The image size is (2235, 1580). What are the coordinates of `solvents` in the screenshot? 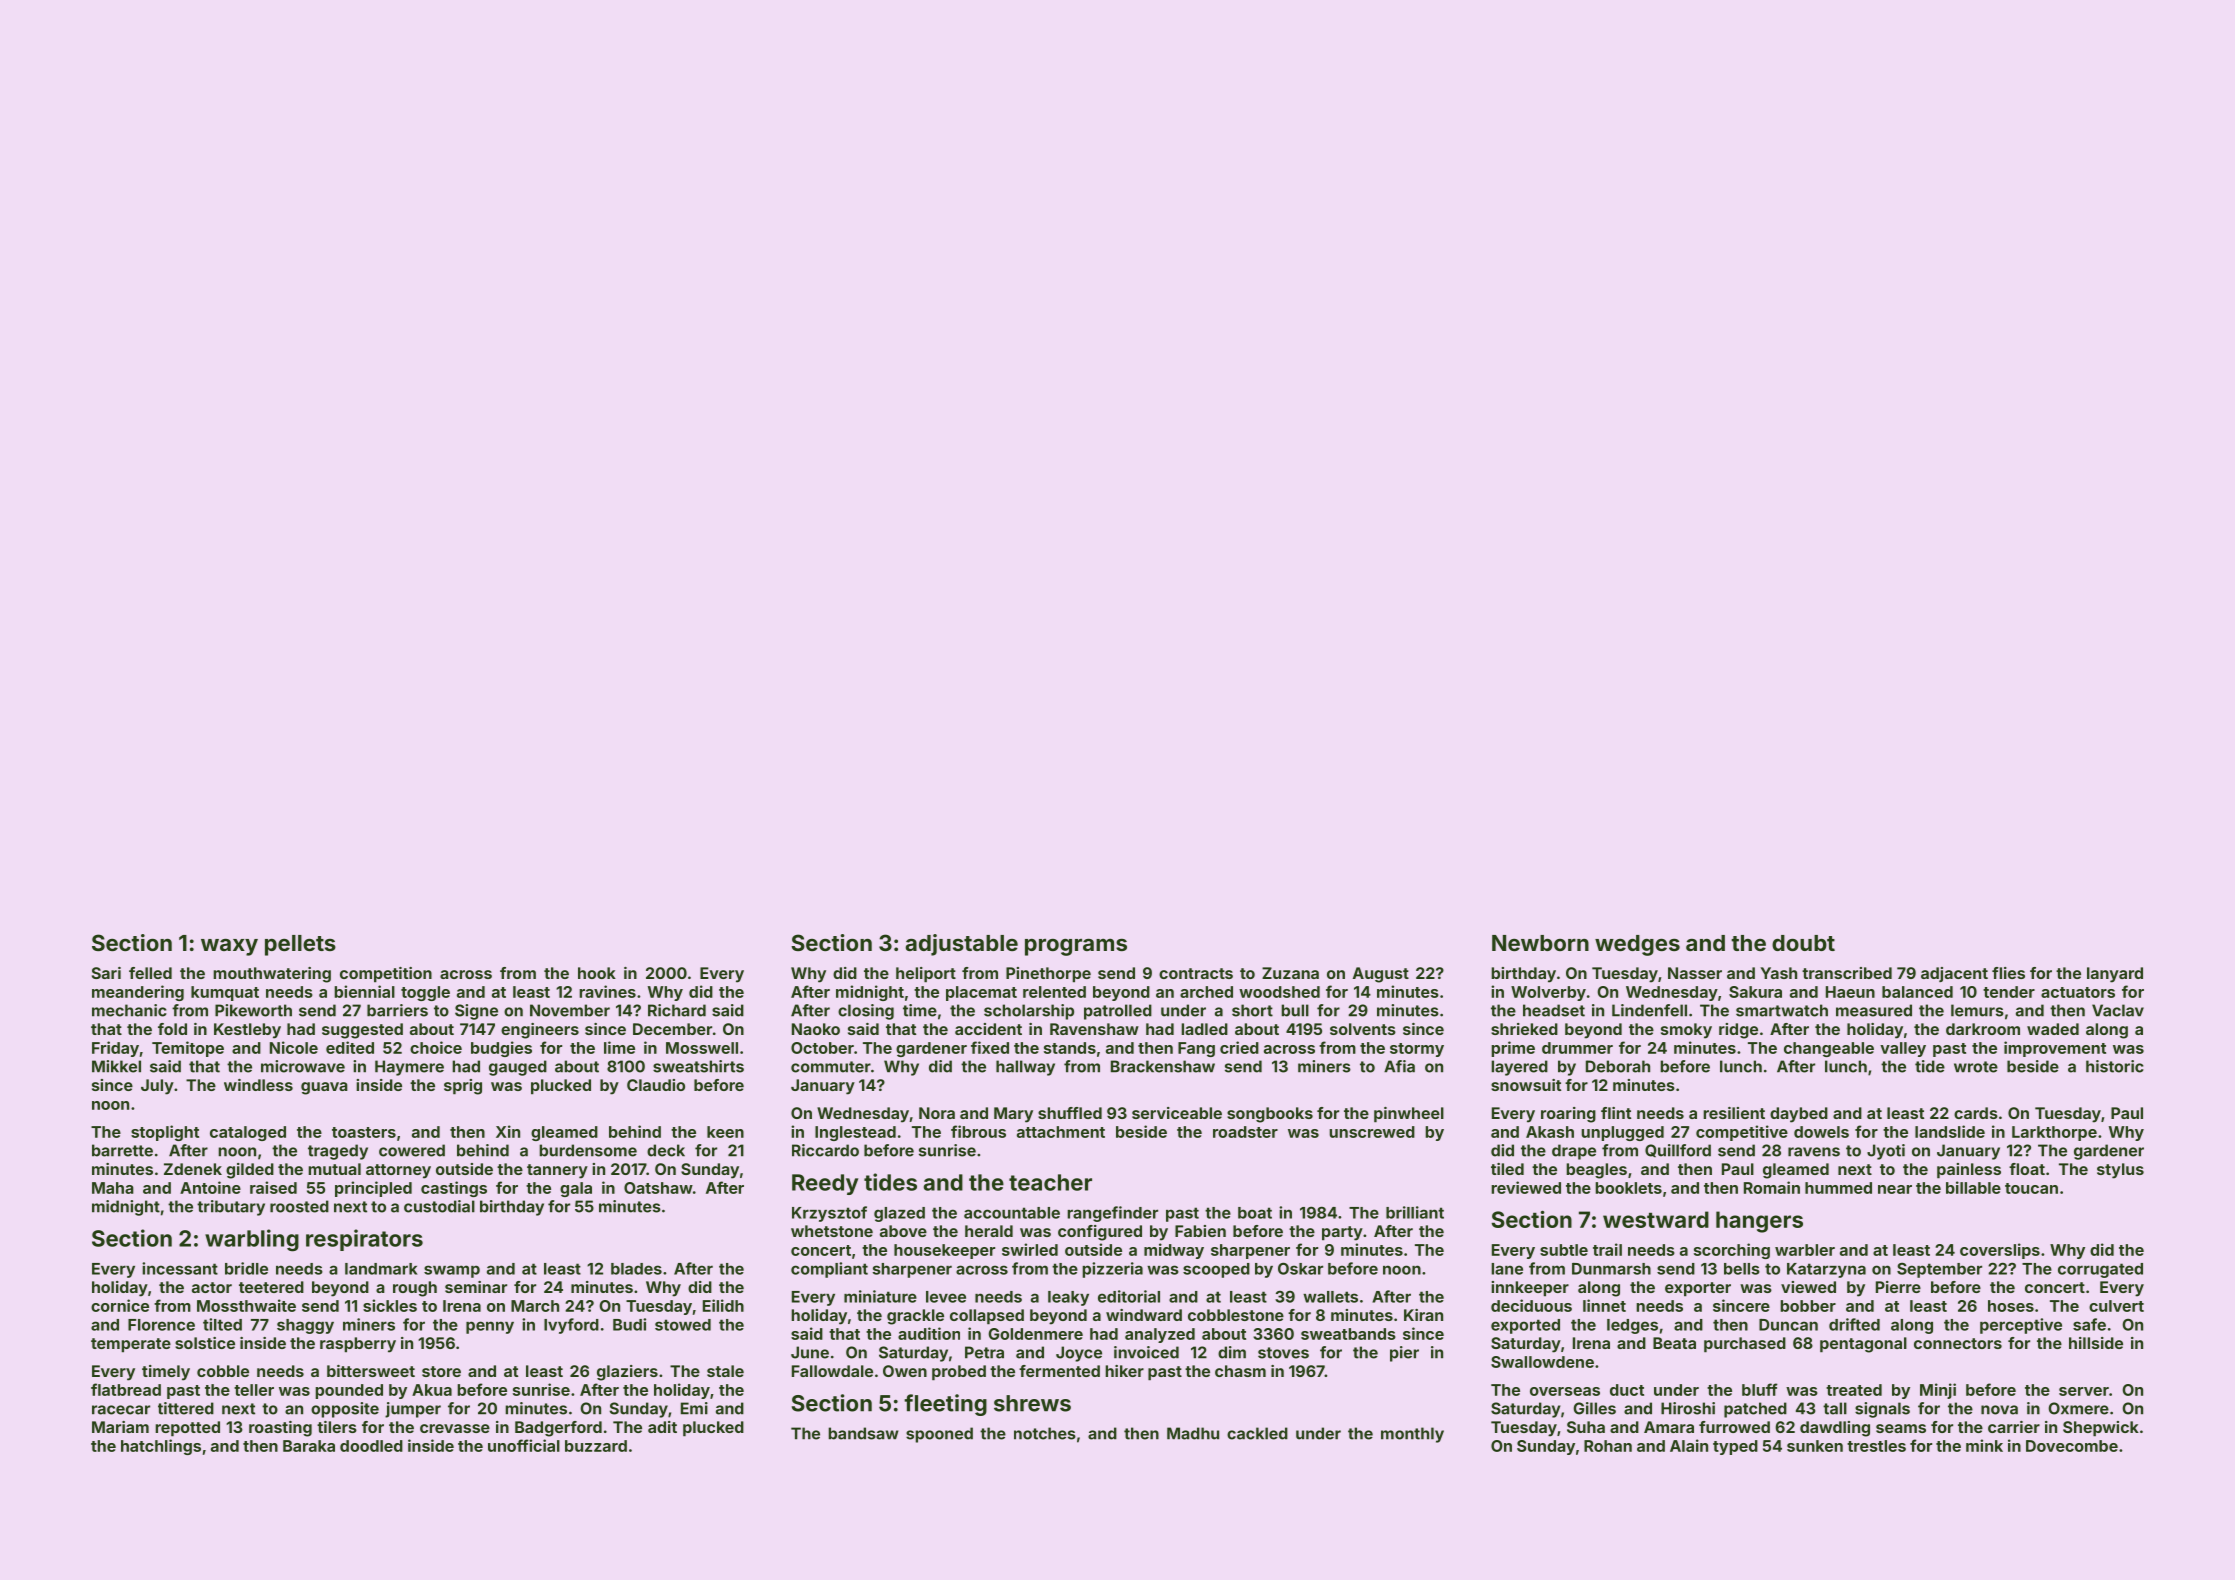 It's located at (1363, 1029).
